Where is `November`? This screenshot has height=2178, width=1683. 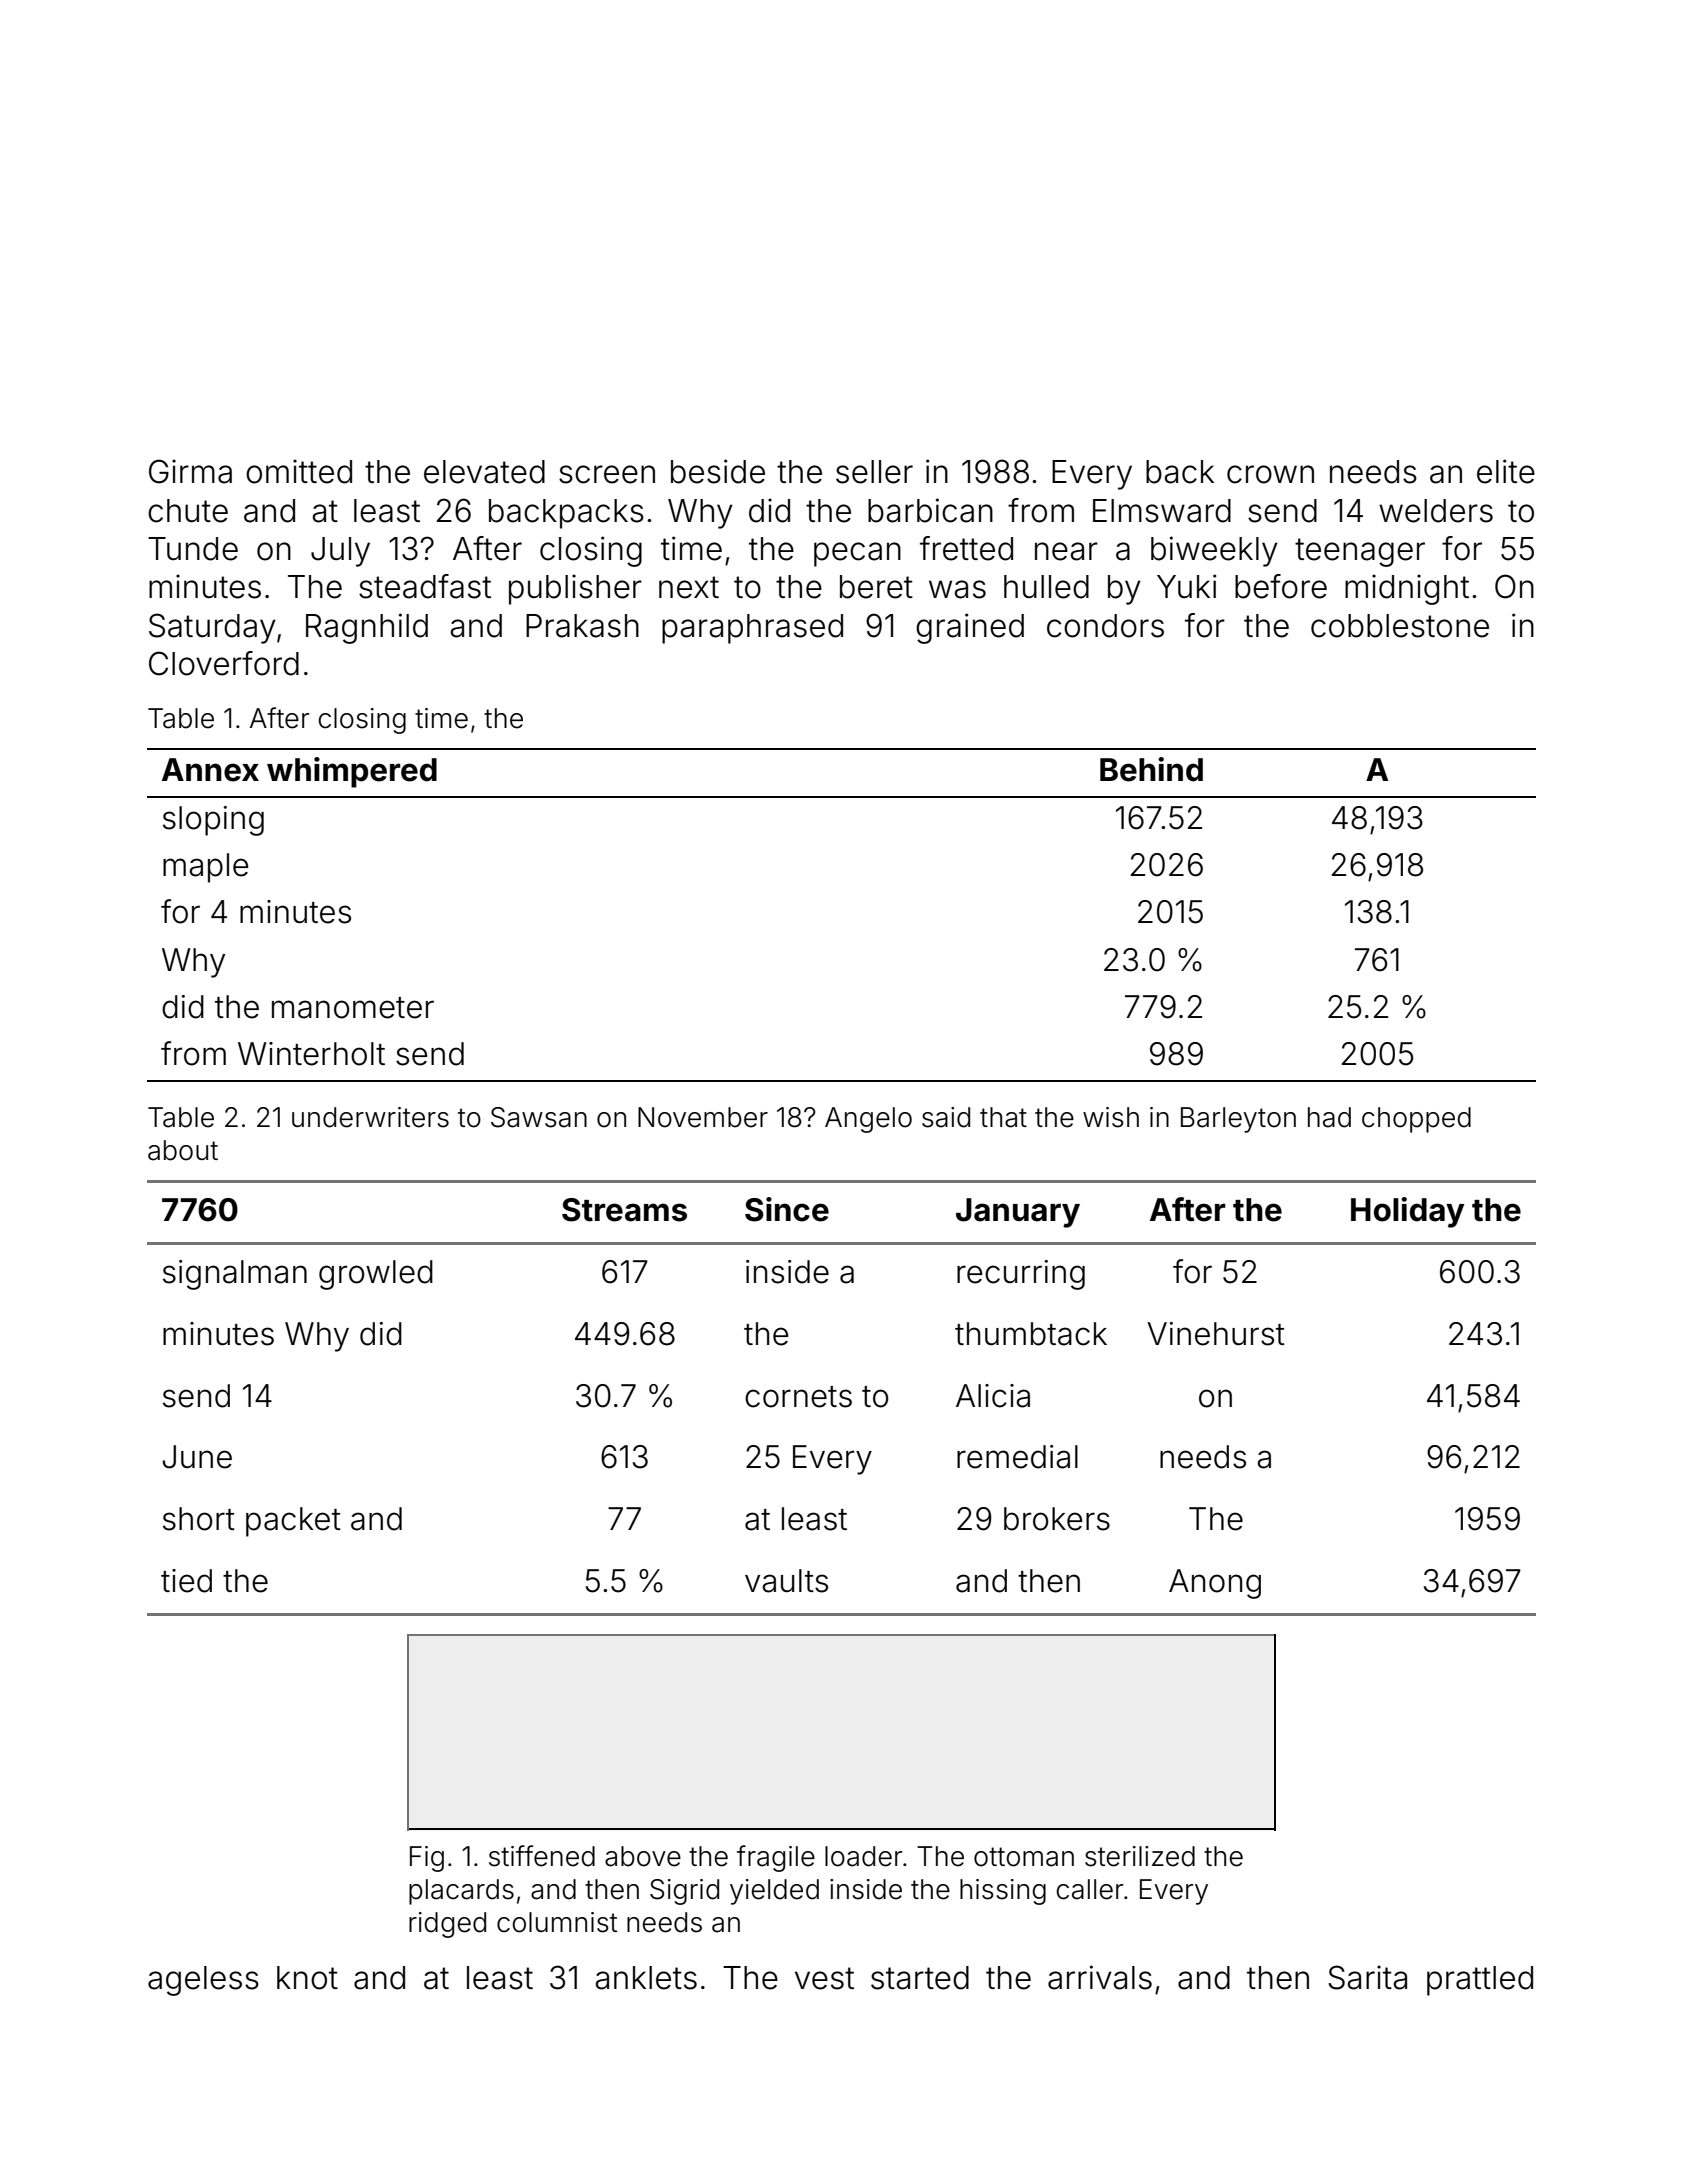 November is located at coordinates (703, 1117).
